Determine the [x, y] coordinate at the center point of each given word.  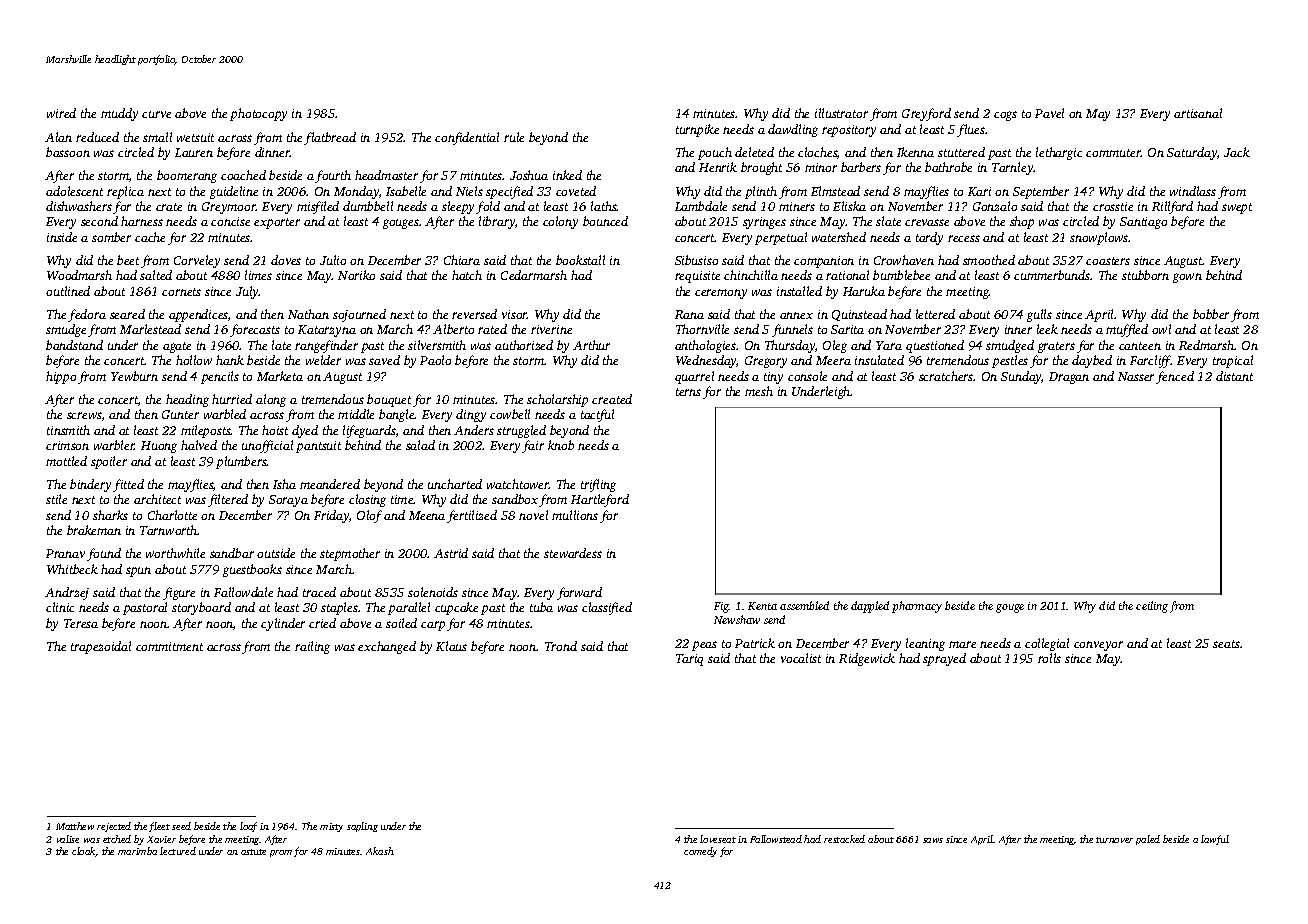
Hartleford [600, 500]
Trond [561, 646]
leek [1047, 329]
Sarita [847, 329]
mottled [66, 461]
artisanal [1198, 113]
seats [1226, 644]
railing [312, 647]
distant [1234, 376]
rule [514, 137]
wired [61, 113]
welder [323, 360]
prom [281, 853]
